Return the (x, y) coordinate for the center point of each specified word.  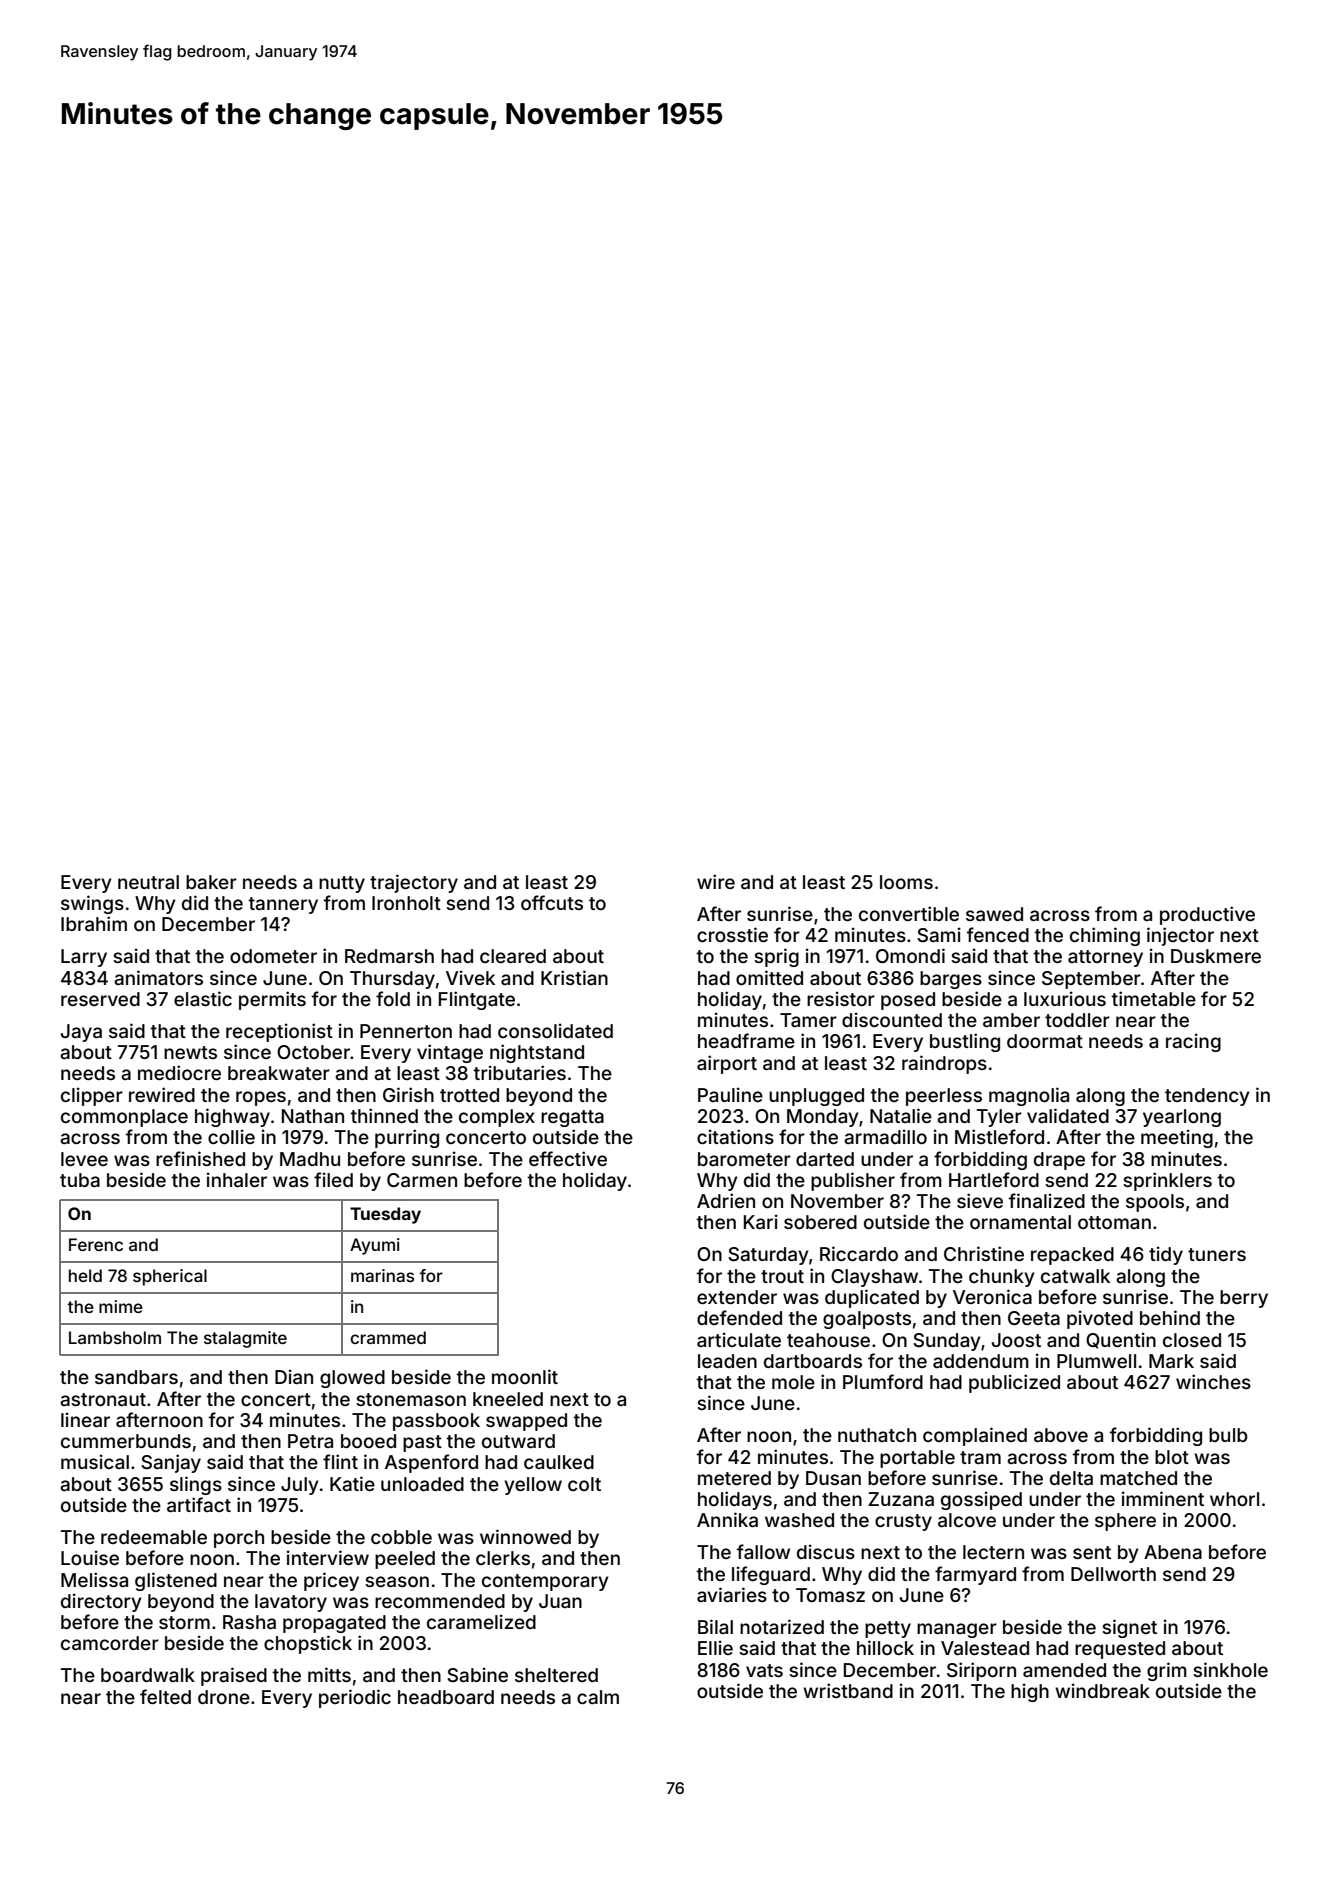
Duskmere (1216, 956)
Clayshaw (874, 1278)
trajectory (414, 883)
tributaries (520, 1072)
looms (906, 882)
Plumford (883, 1381)
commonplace (124, 1118)
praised (234, 1676)
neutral (148, 882)
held (85, 1275)
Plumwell (1096, 1361)
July (300, 1486)
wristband (848, 1690)
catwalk (1075, 1276)
